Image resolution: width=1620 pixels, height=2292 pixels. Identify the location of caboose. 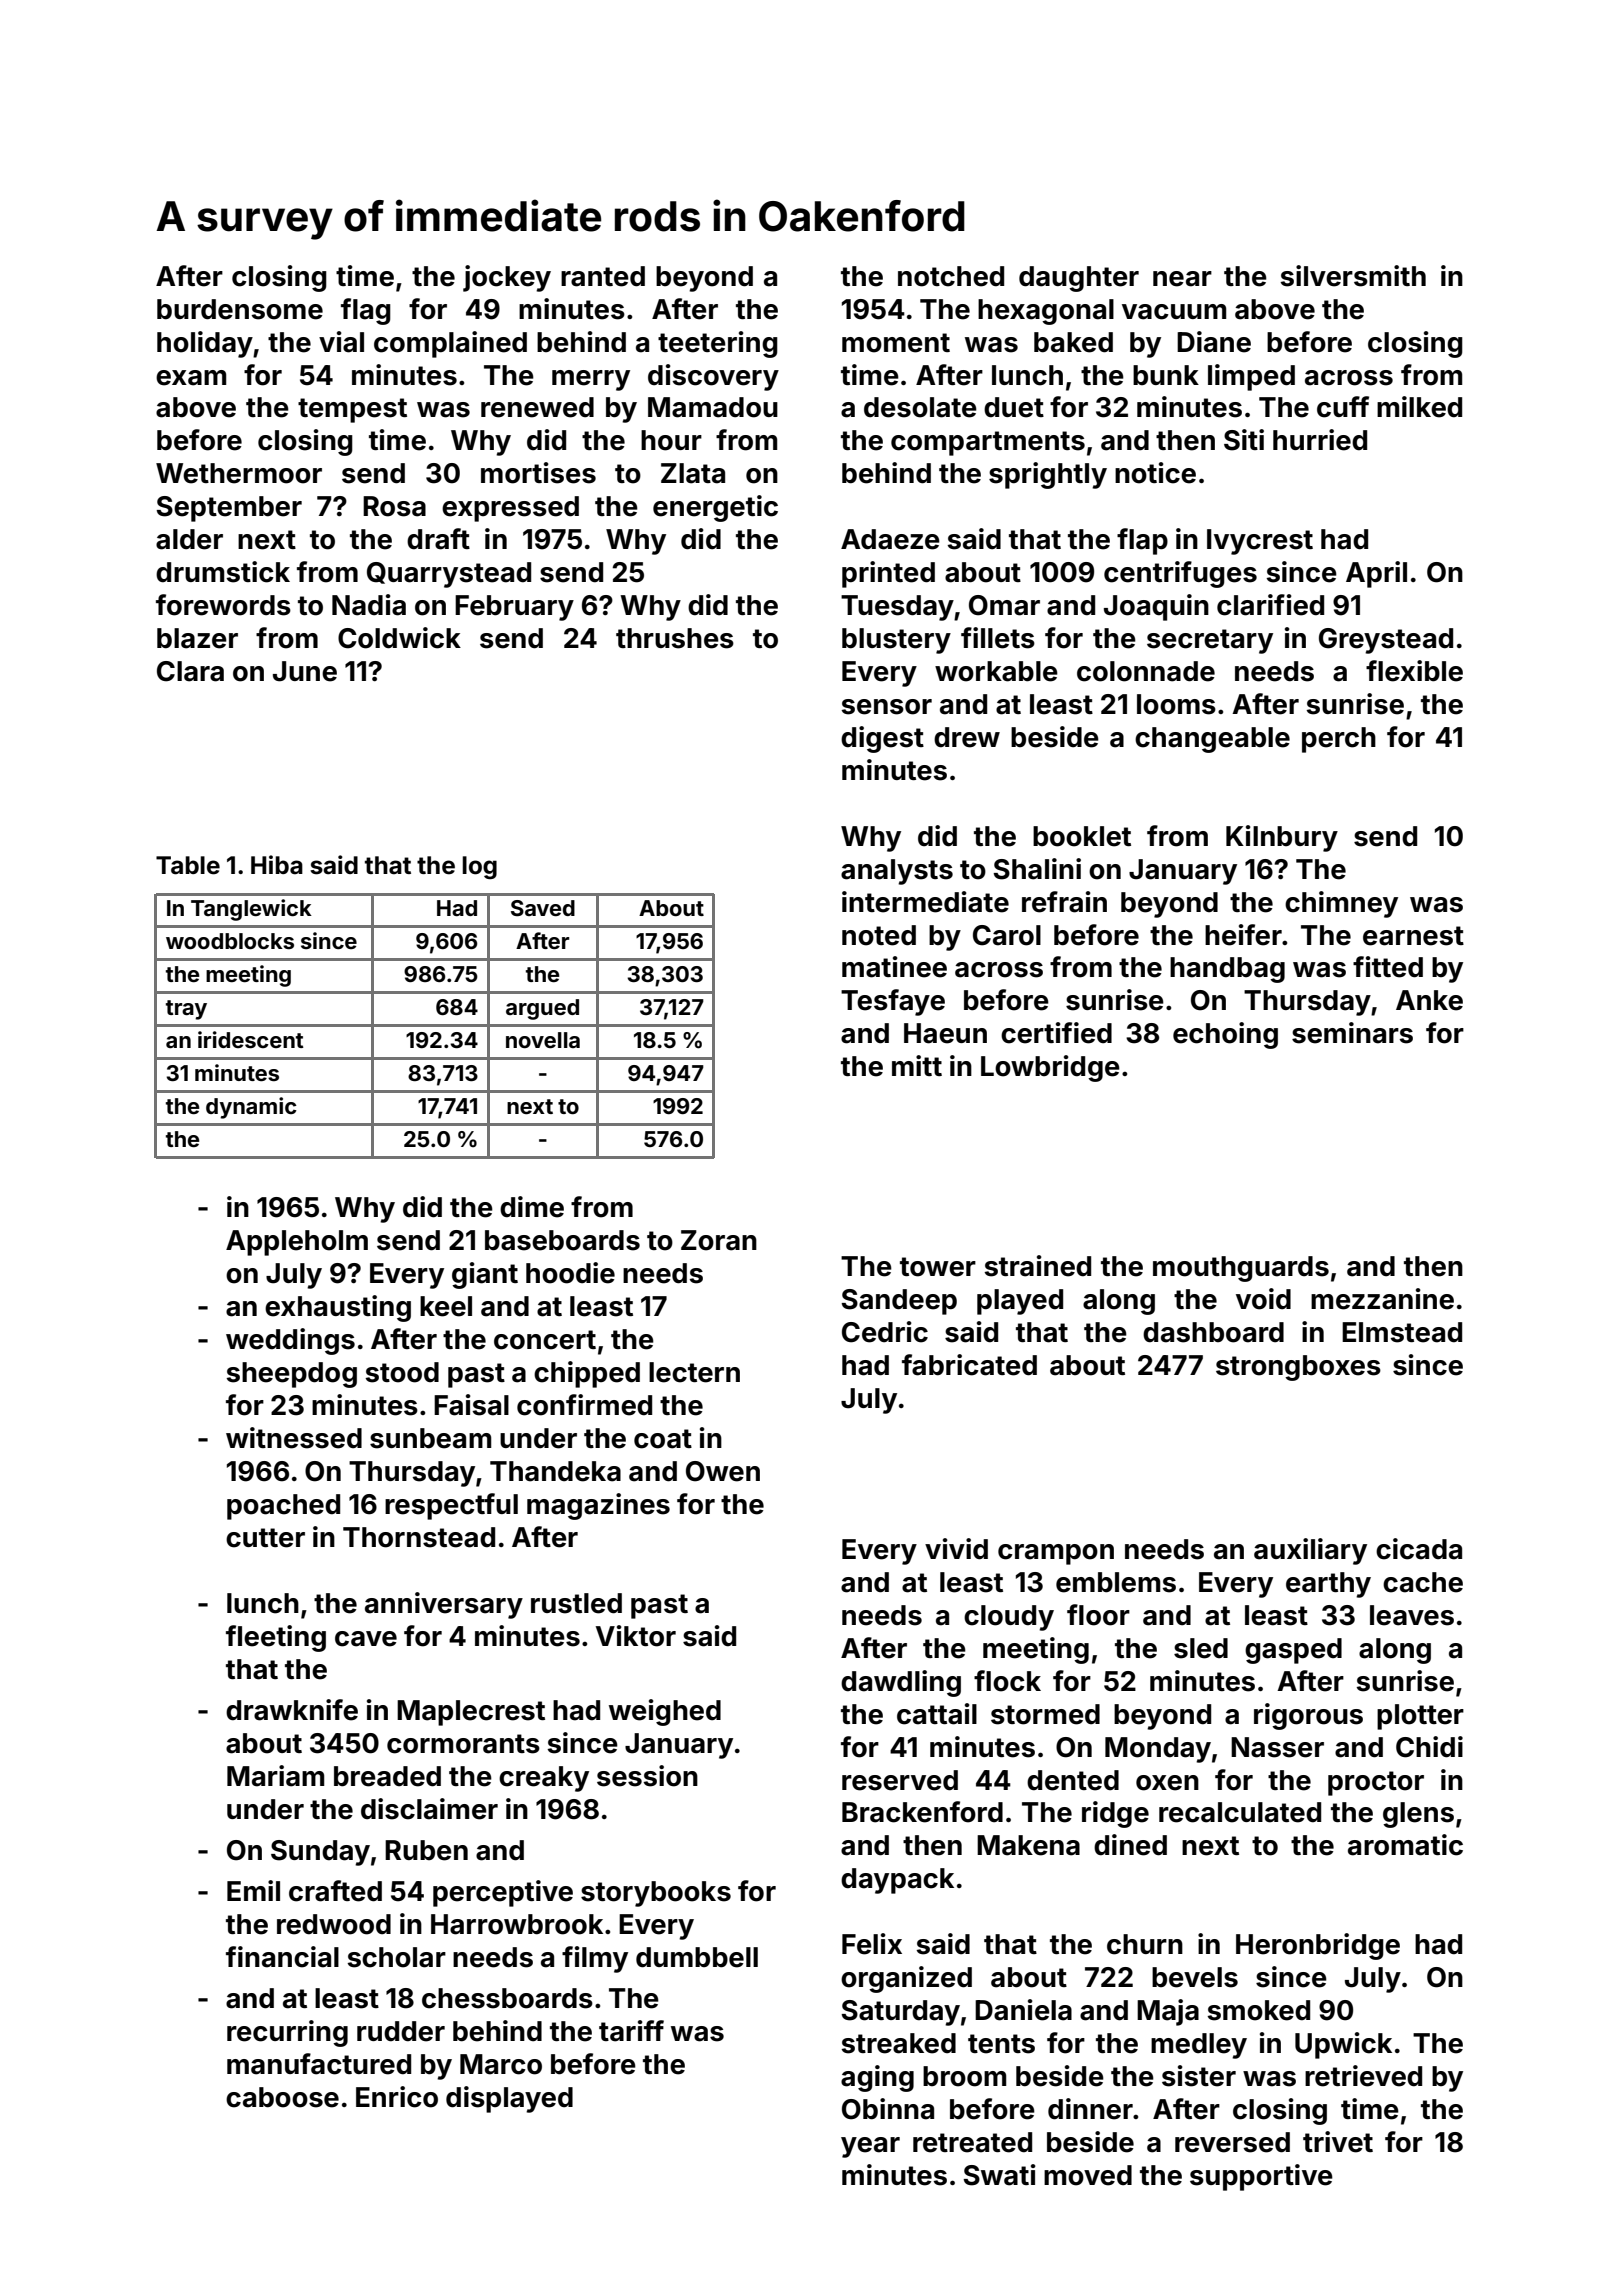
(282, 2097).
